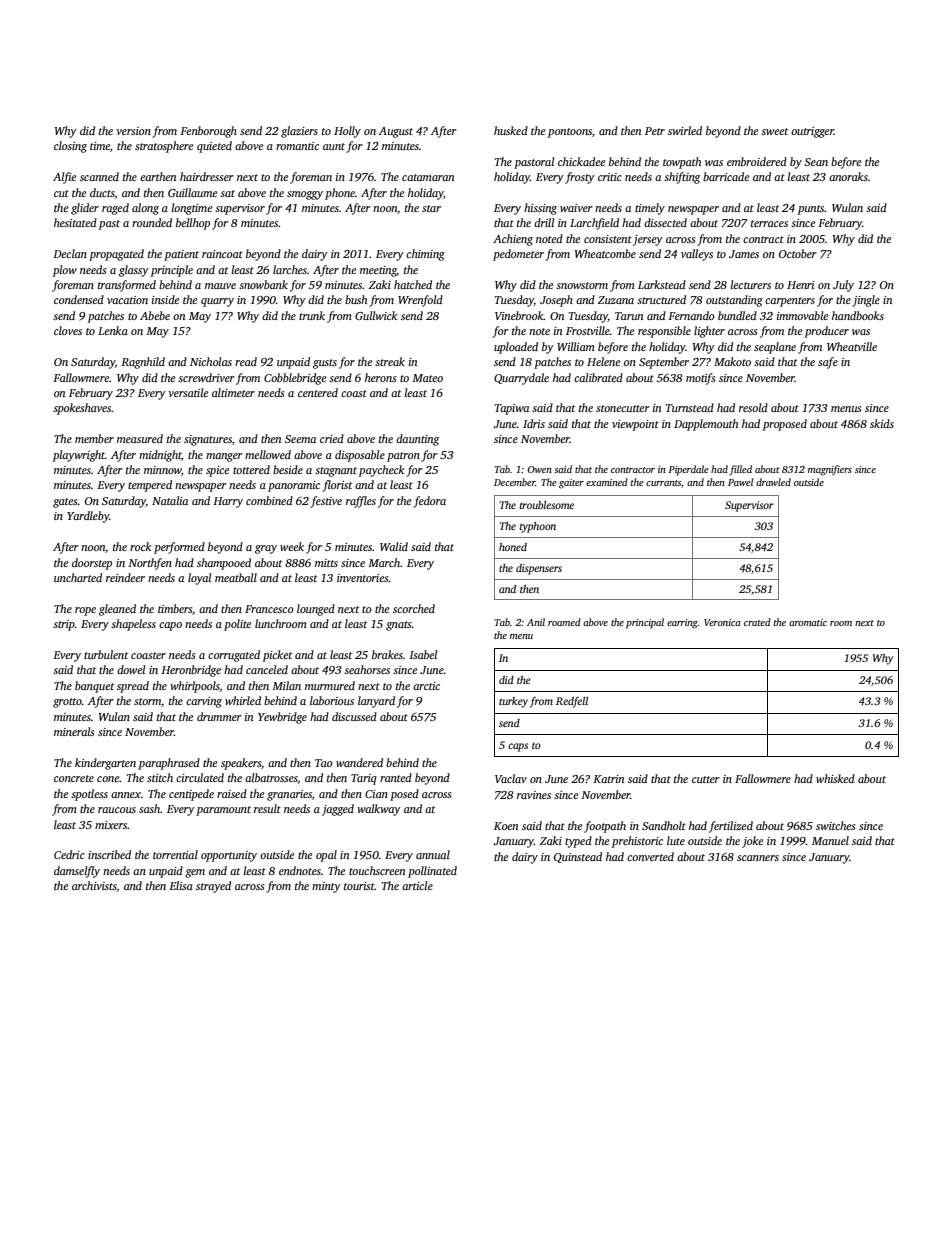  I want to click on grotto, so click(67, 703).
